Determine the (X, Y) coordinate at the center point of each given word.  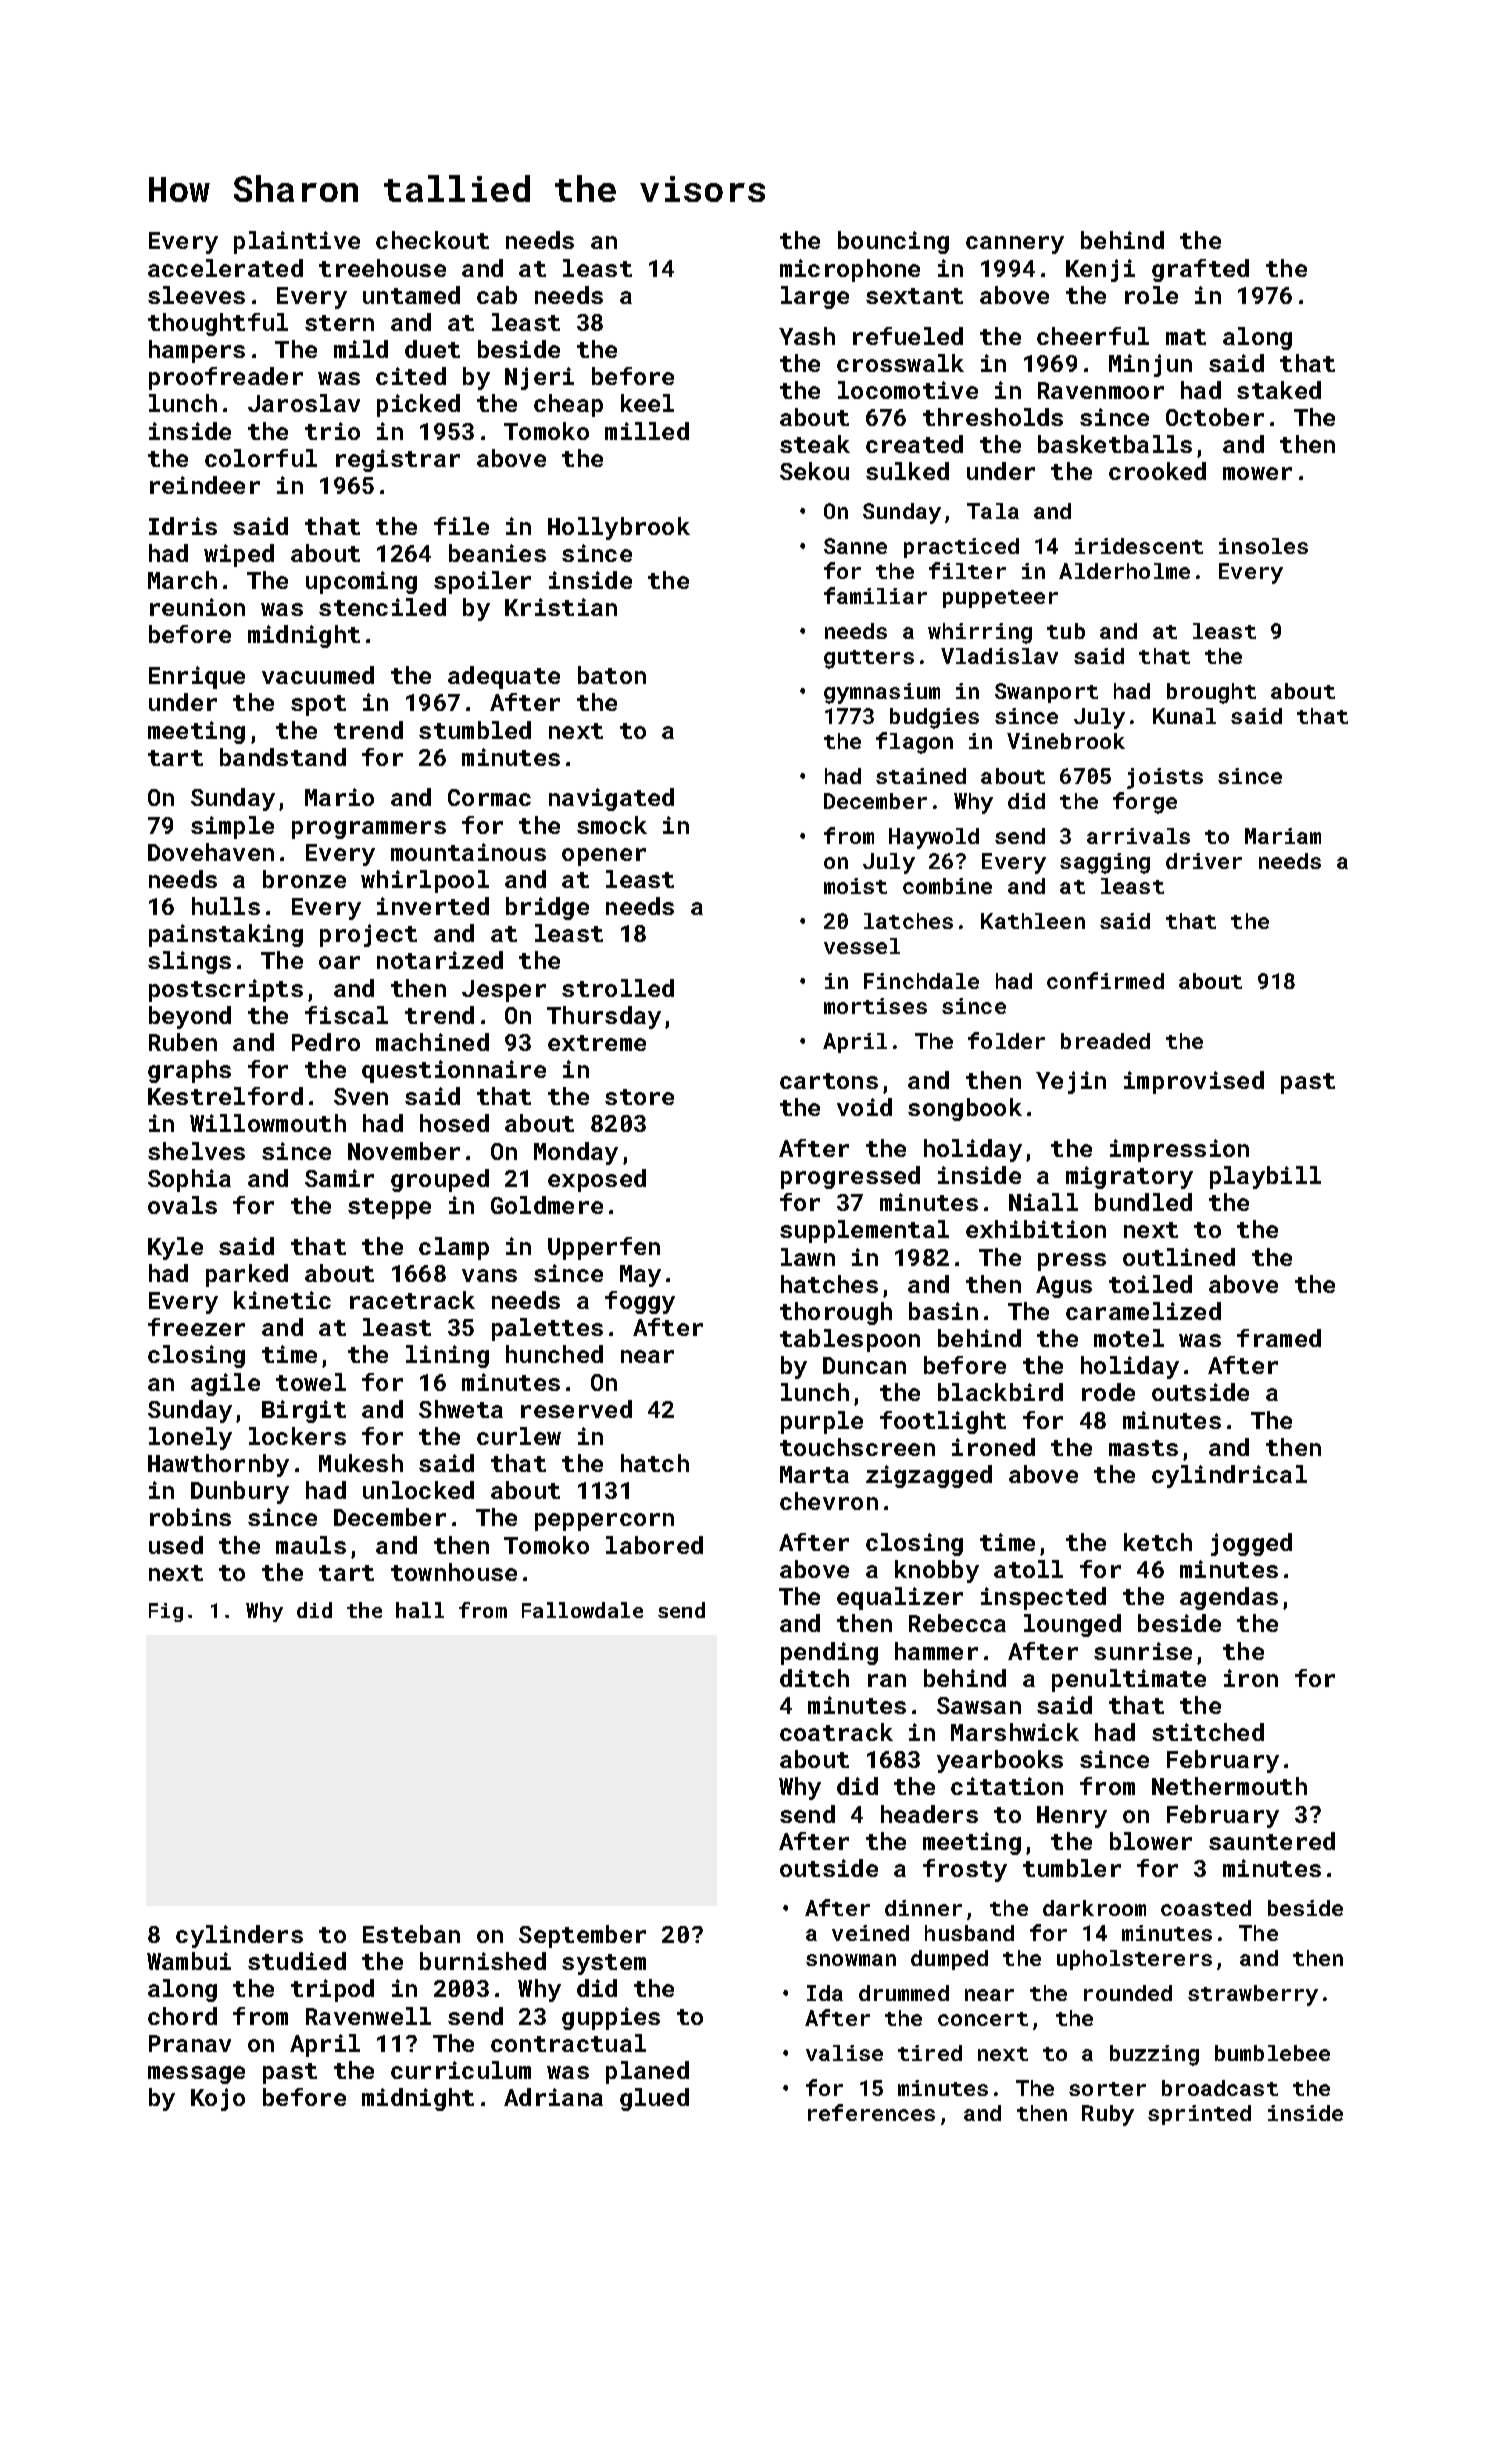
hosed (454, 1123)
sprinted (1199, 2115)
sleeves (196, 295)
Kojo (218, 2099)
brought (1211, 693)
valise (844, 2053)
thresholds (993, 417)
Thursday (604, 1017)
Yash (807, 336)
